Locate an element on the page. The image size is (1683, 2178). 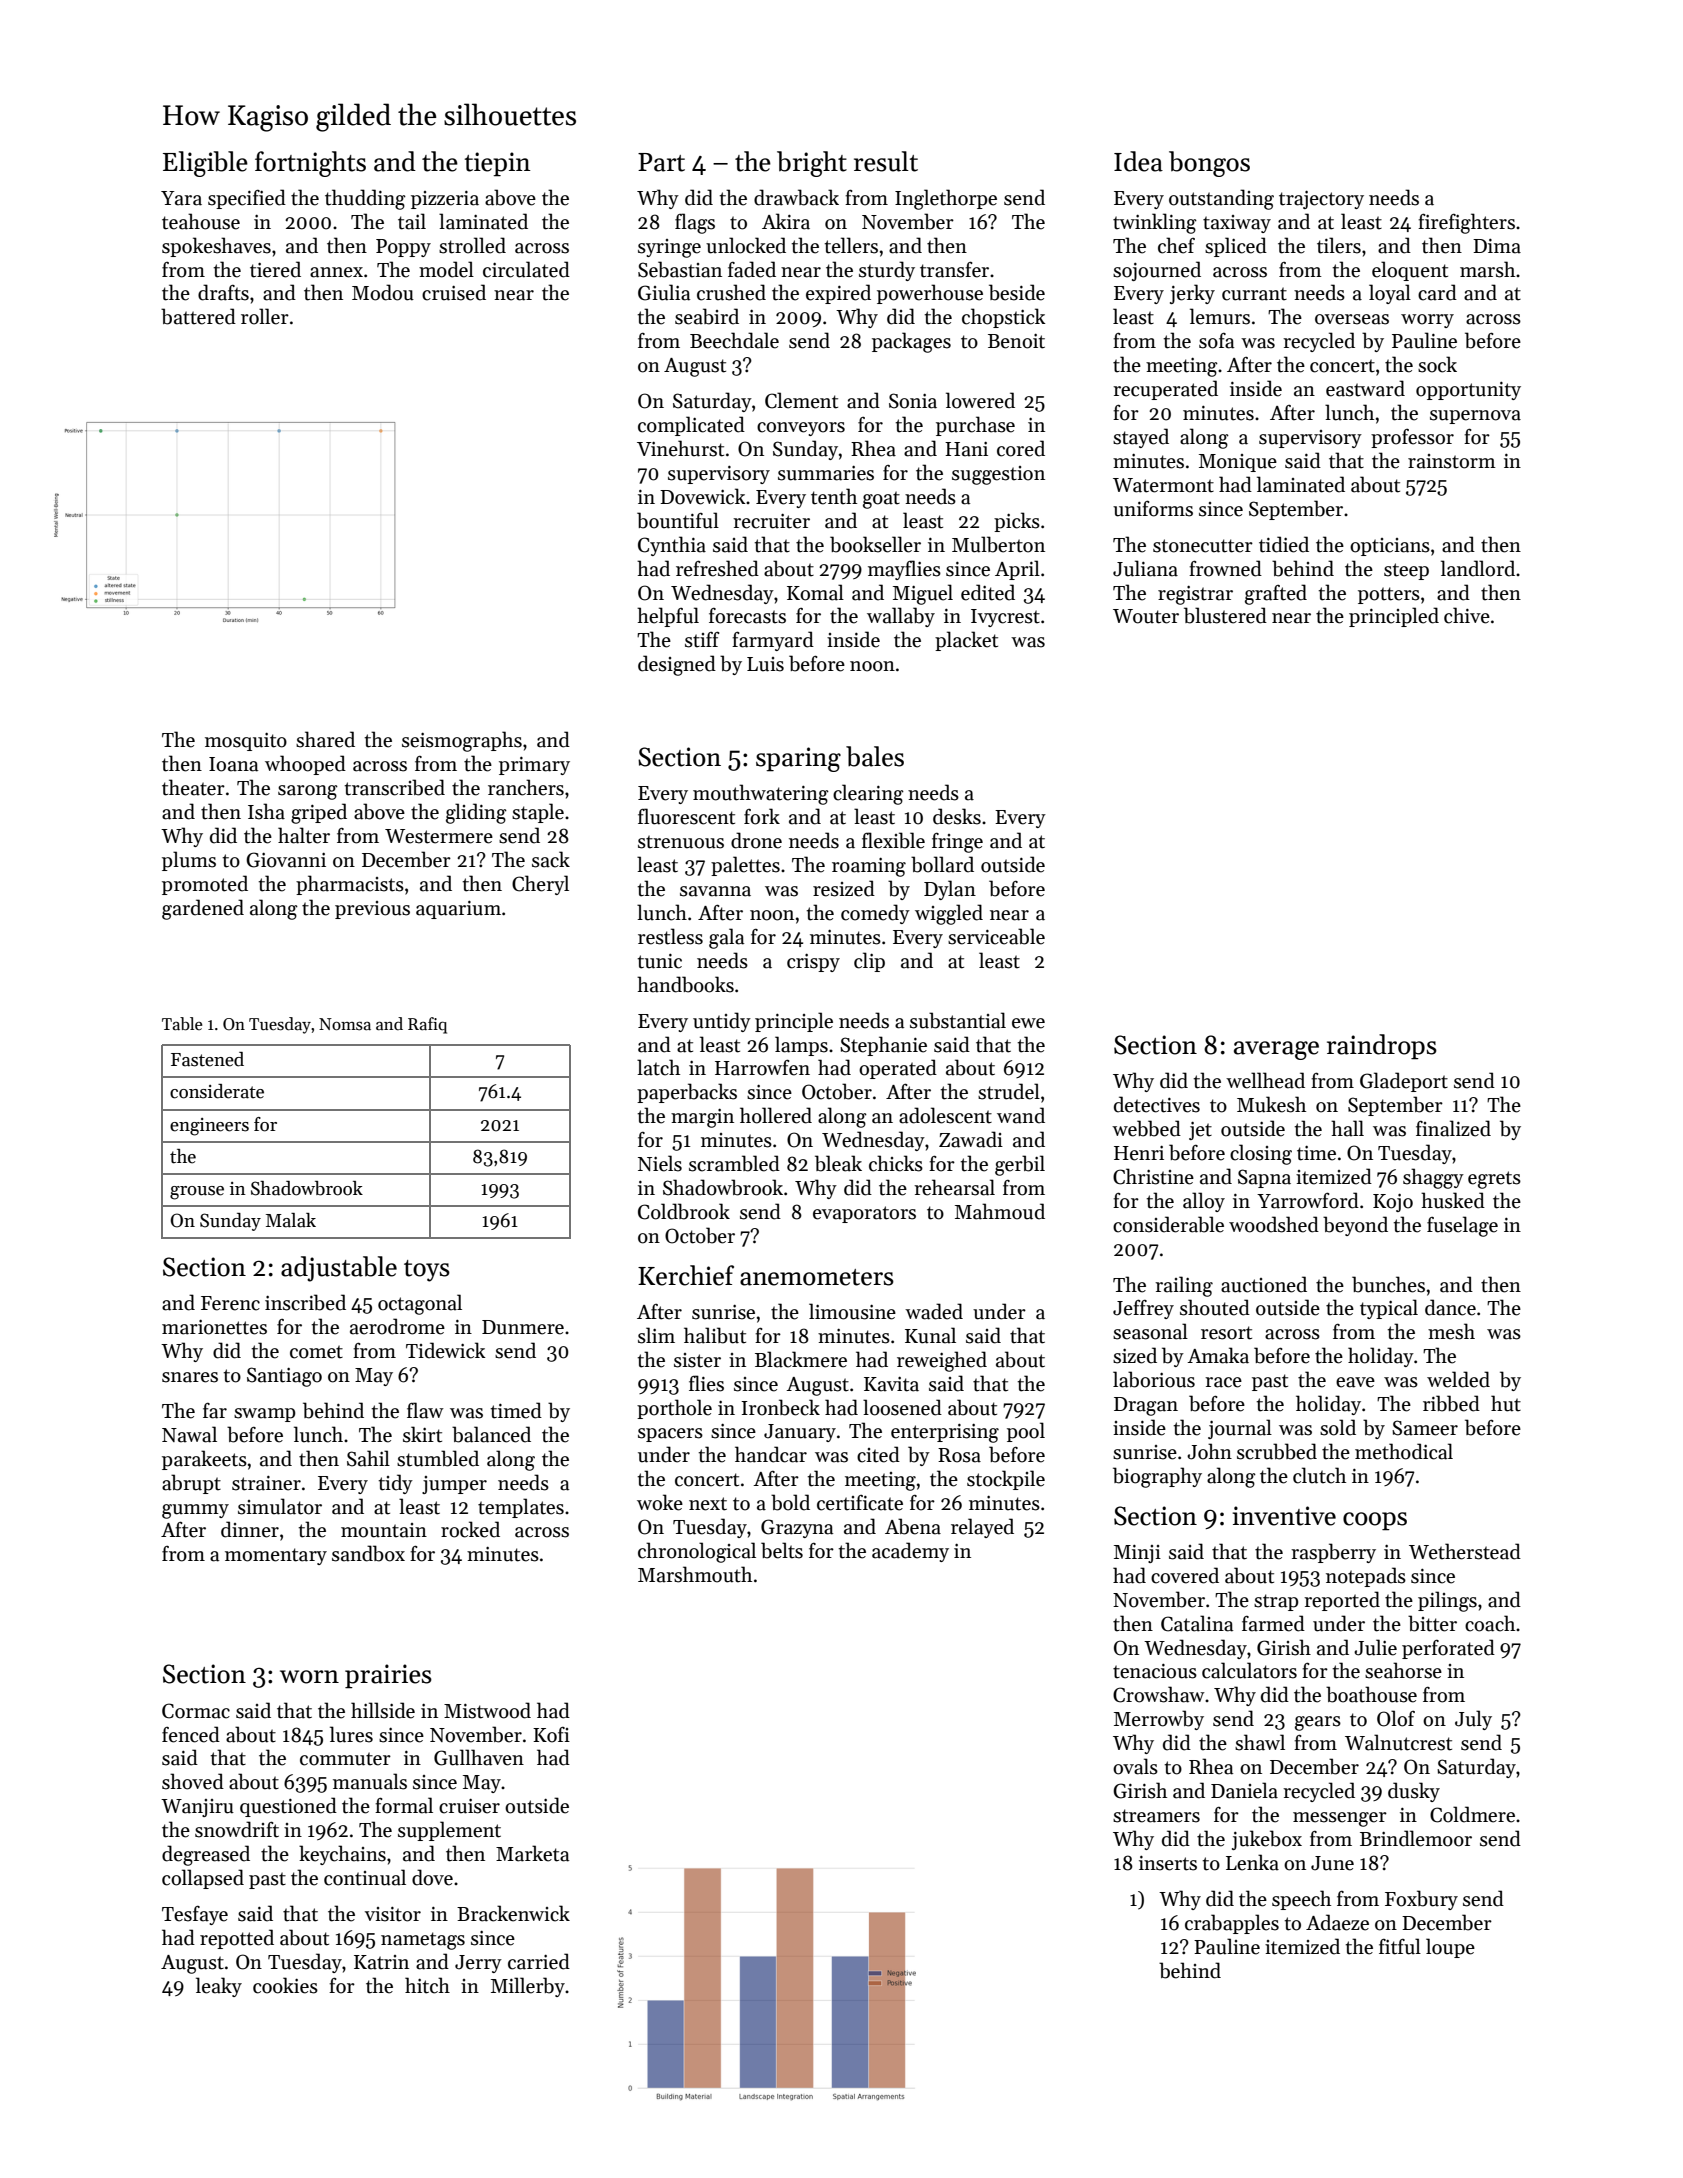
crabapples is located at coordinates (1232, 1924).
